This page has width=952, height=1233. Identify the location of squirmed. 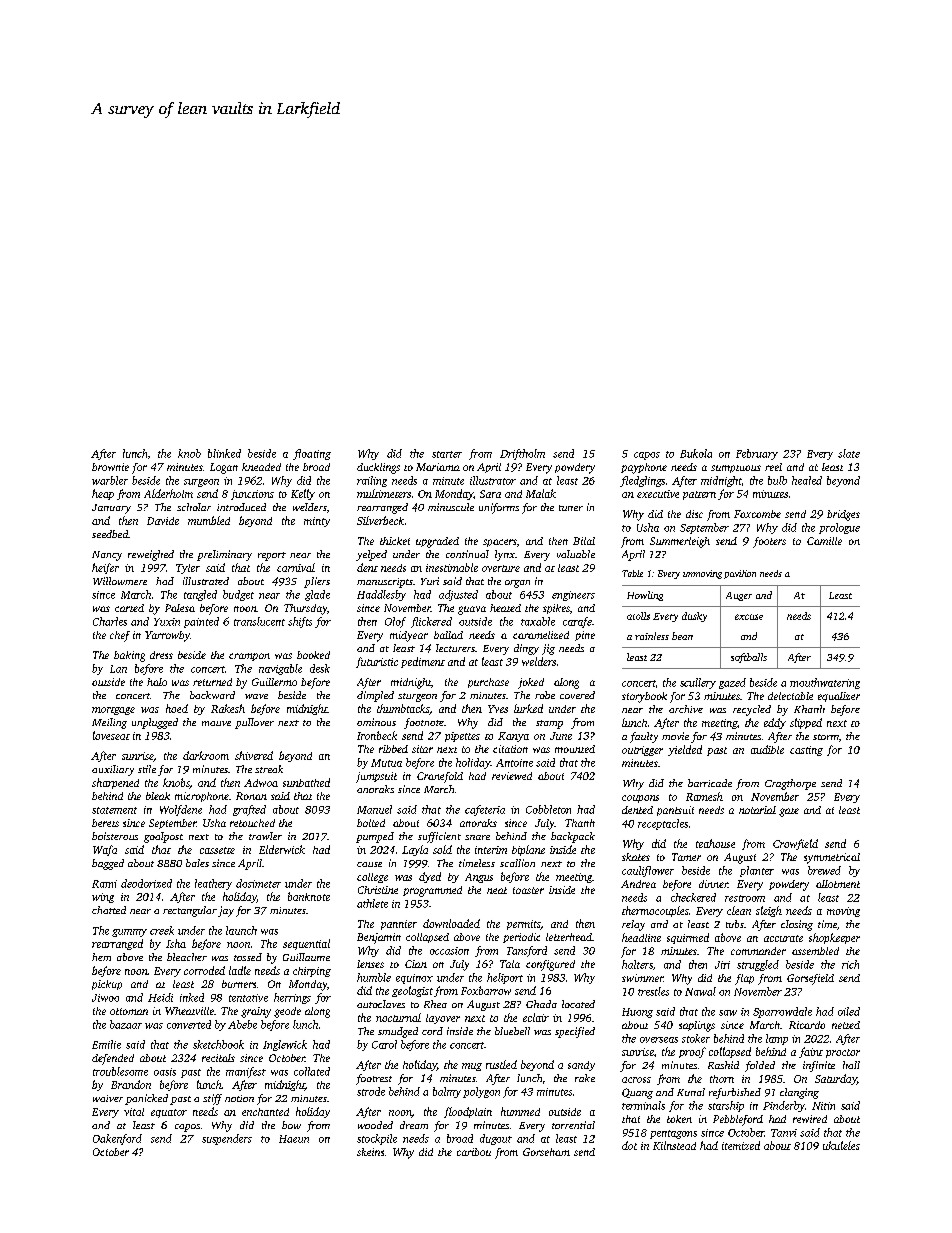
(688, 938).
